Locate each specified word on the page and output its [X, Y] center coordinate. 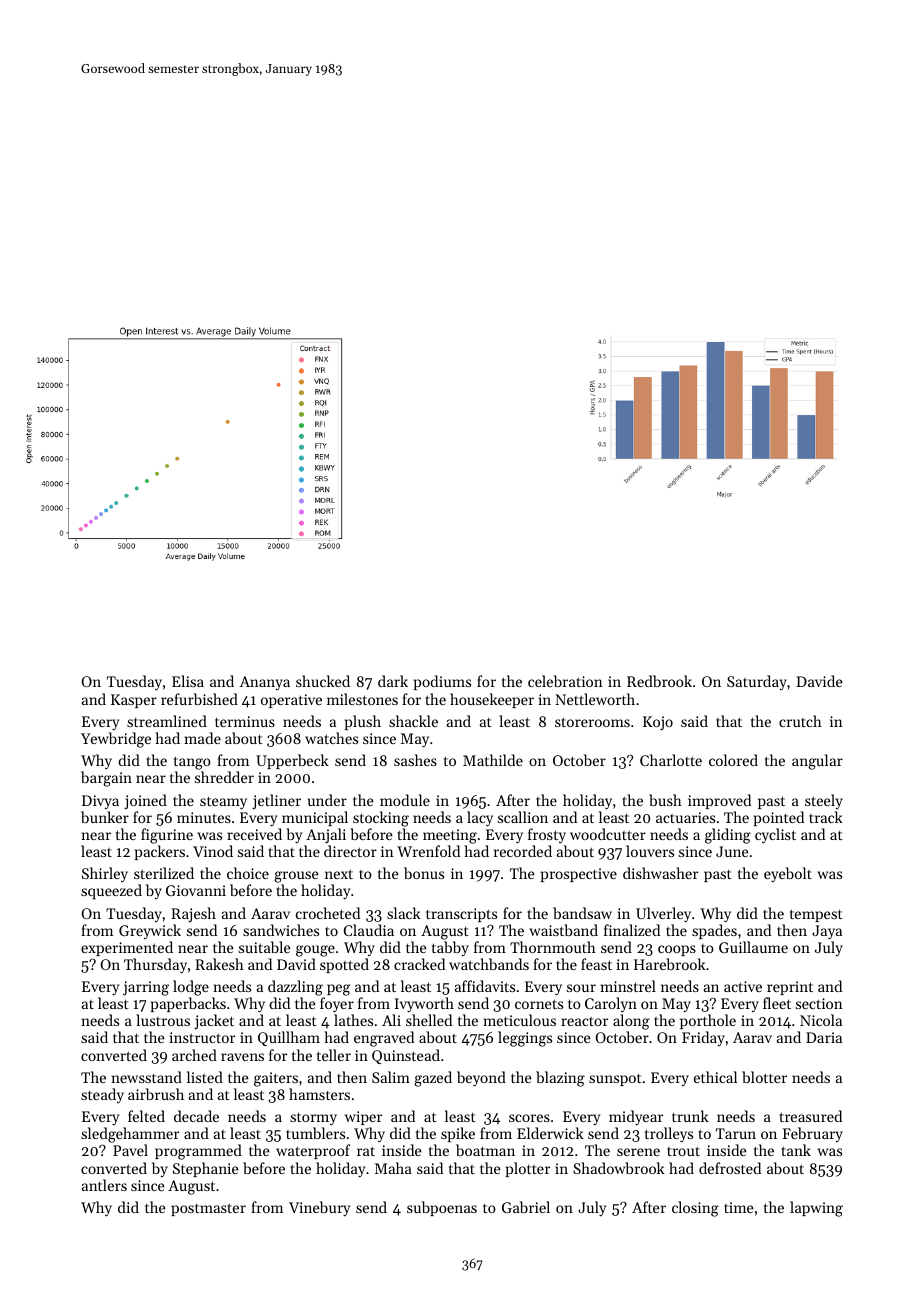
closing [695, 1209]
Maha [393, 1168]
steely [824, 801]
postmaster [208, 1209]
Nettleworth [595, 699]
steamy [223, 803]
